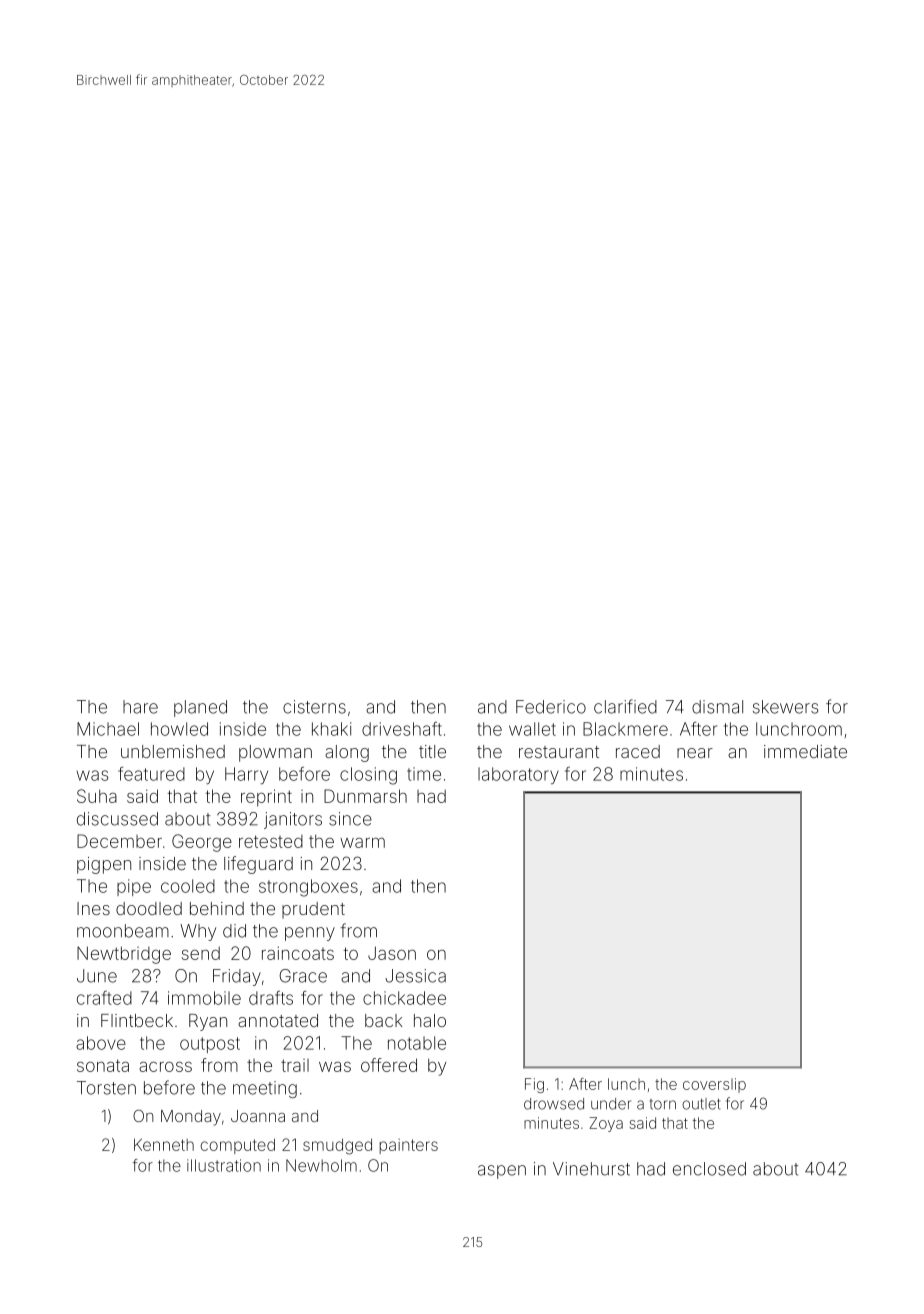 Image resolution: width=924 pixels, height=1314 pixels. What do you see at coordinates (224, 1165) in the screenshot?
I see `illustration` at bounding box center [224, 1165].
